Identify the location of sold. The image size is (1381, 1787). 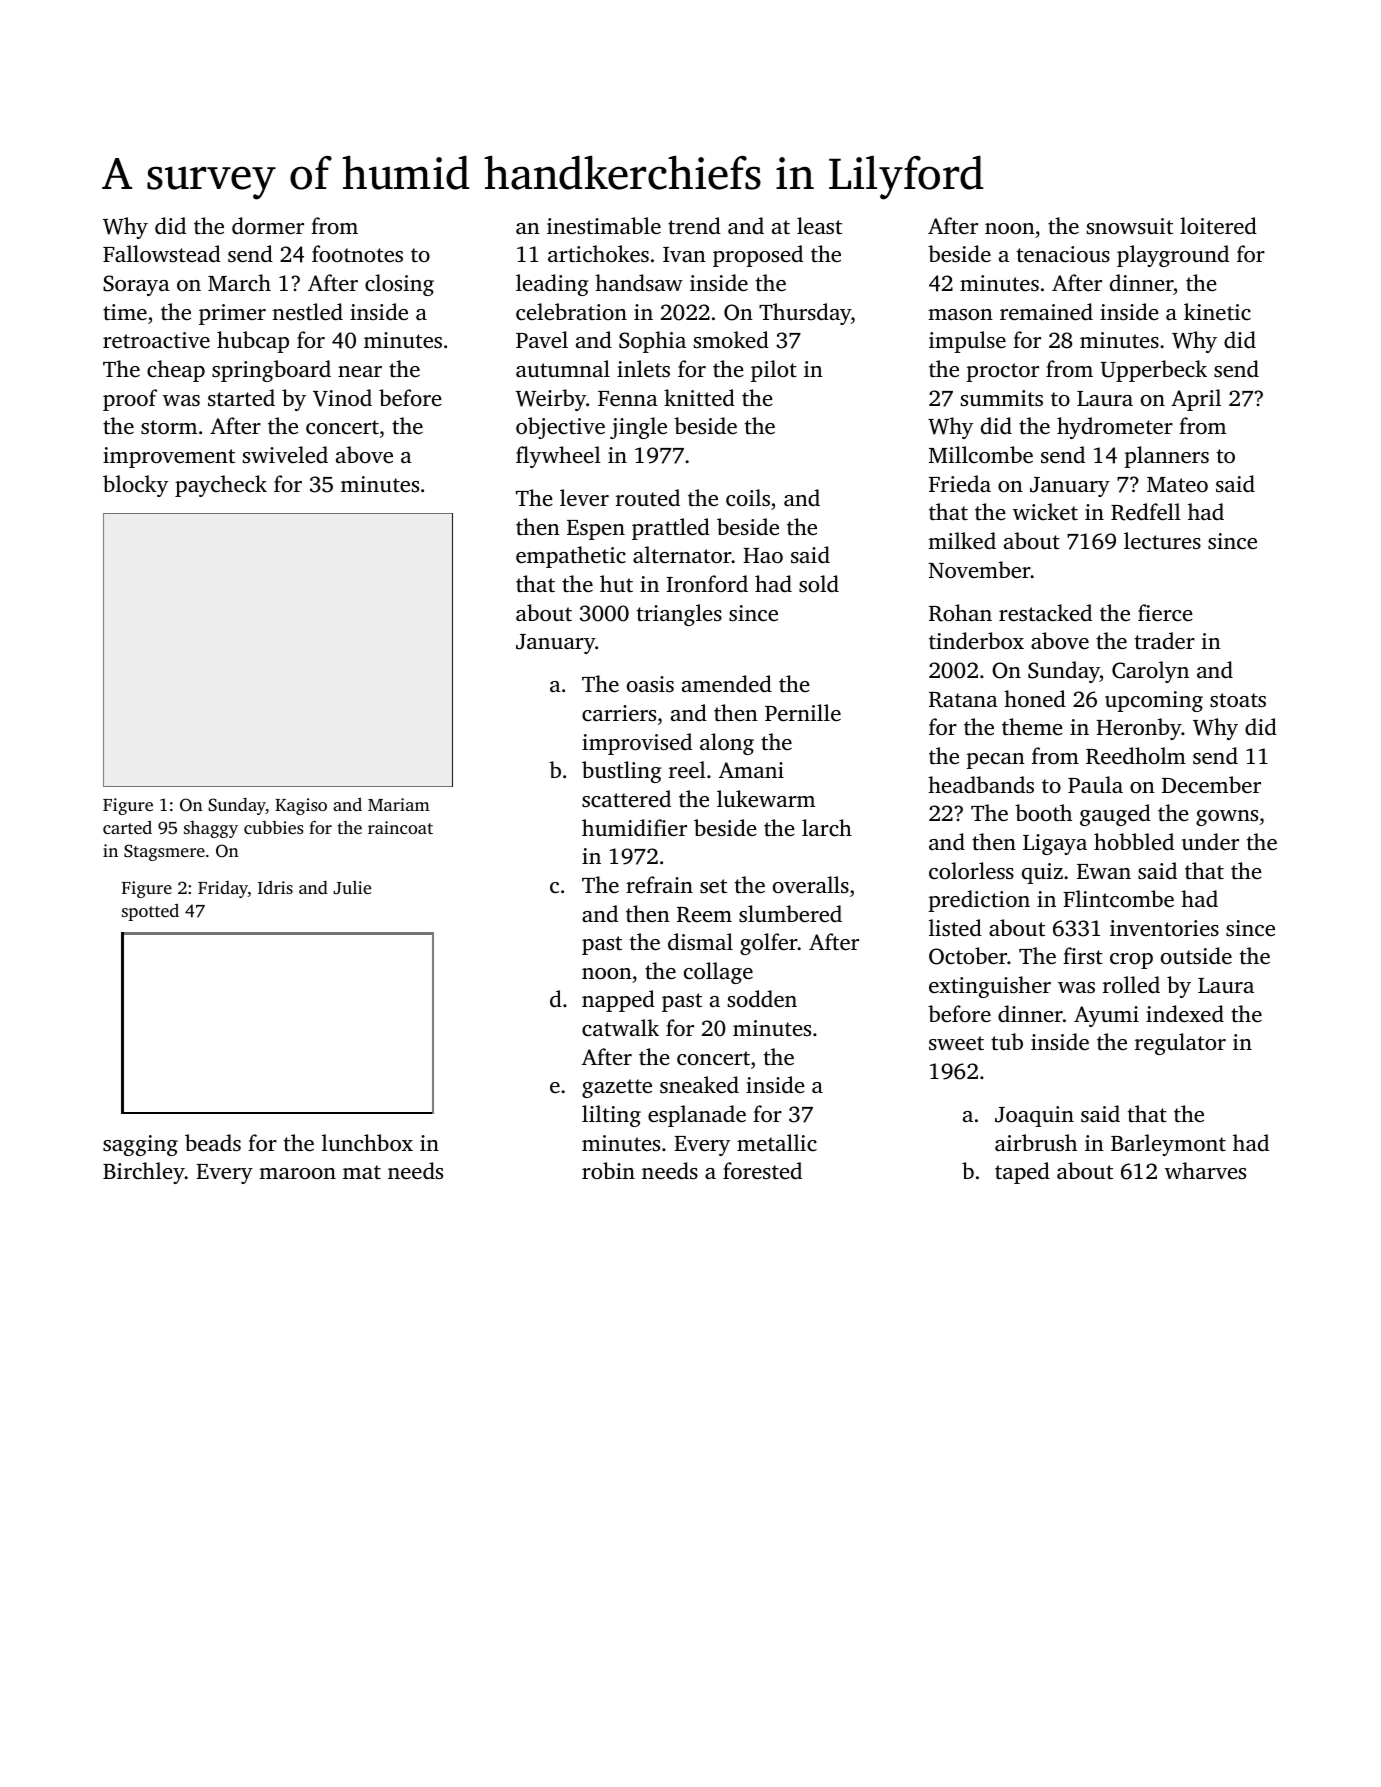
(819, 584).
